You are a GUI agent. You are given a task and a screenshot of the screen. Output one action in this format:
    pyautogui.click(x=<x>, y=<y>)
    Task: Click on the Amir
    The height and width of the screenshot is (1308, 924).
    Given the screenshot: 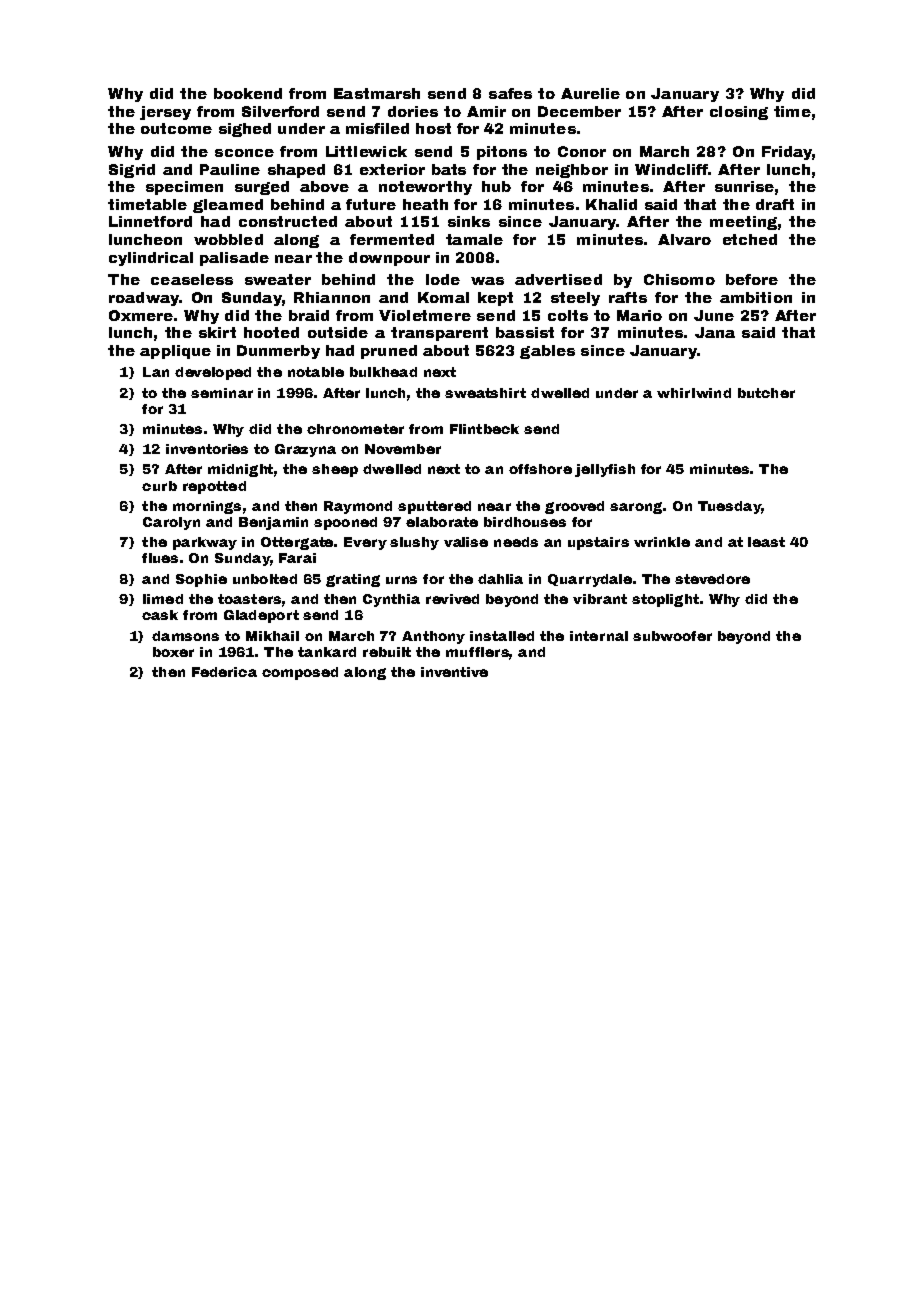 What is the action you would take?
    pyautogui.click(x=486, y=111)
